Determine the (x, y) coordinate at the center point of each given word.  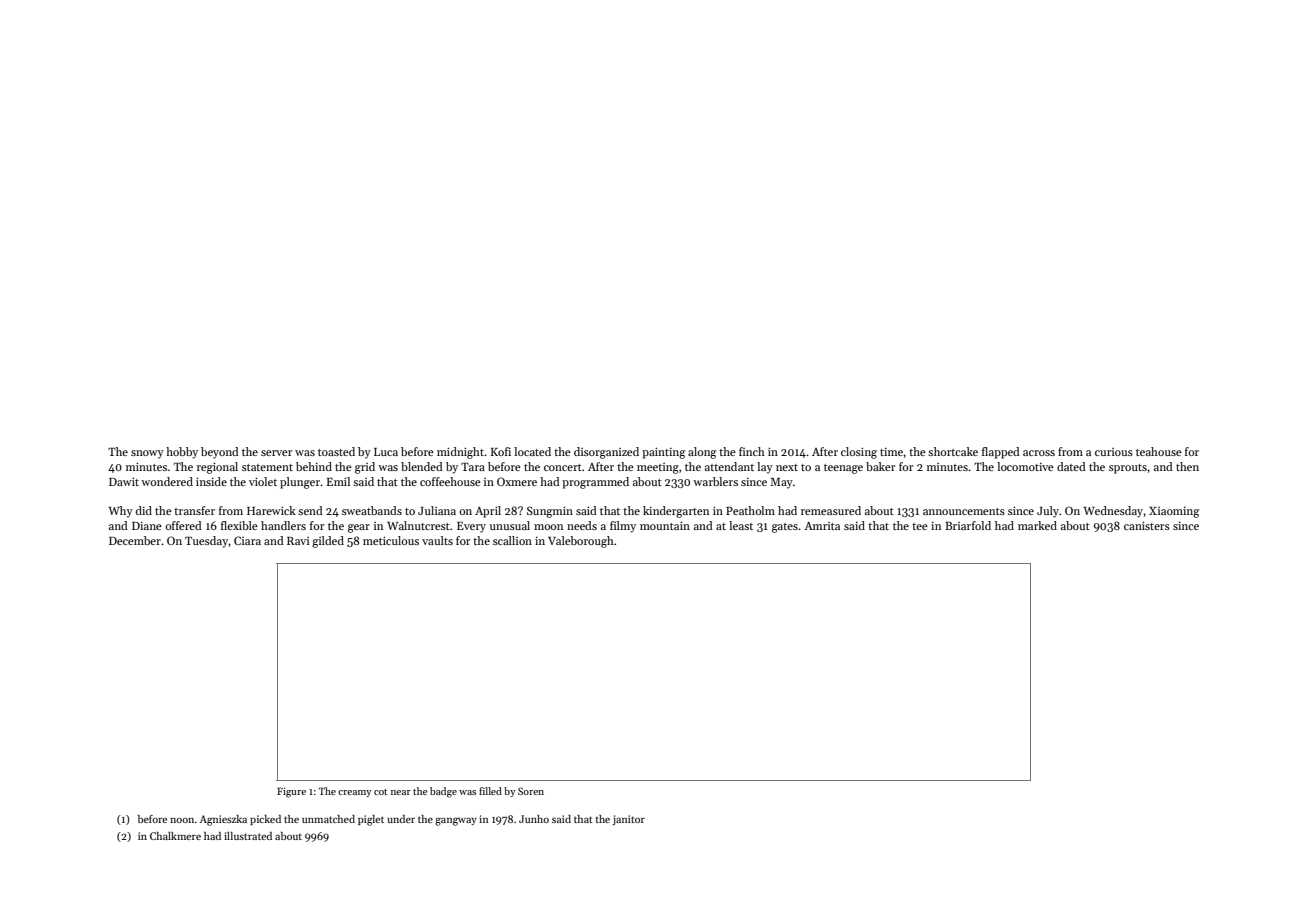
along (702, 453)
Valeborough (581, 542)
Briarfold (968, 525)
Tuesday (207, 542)
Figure (291, 793)
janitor (628, 820)
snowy (147, 454)
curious (1114, 452)
